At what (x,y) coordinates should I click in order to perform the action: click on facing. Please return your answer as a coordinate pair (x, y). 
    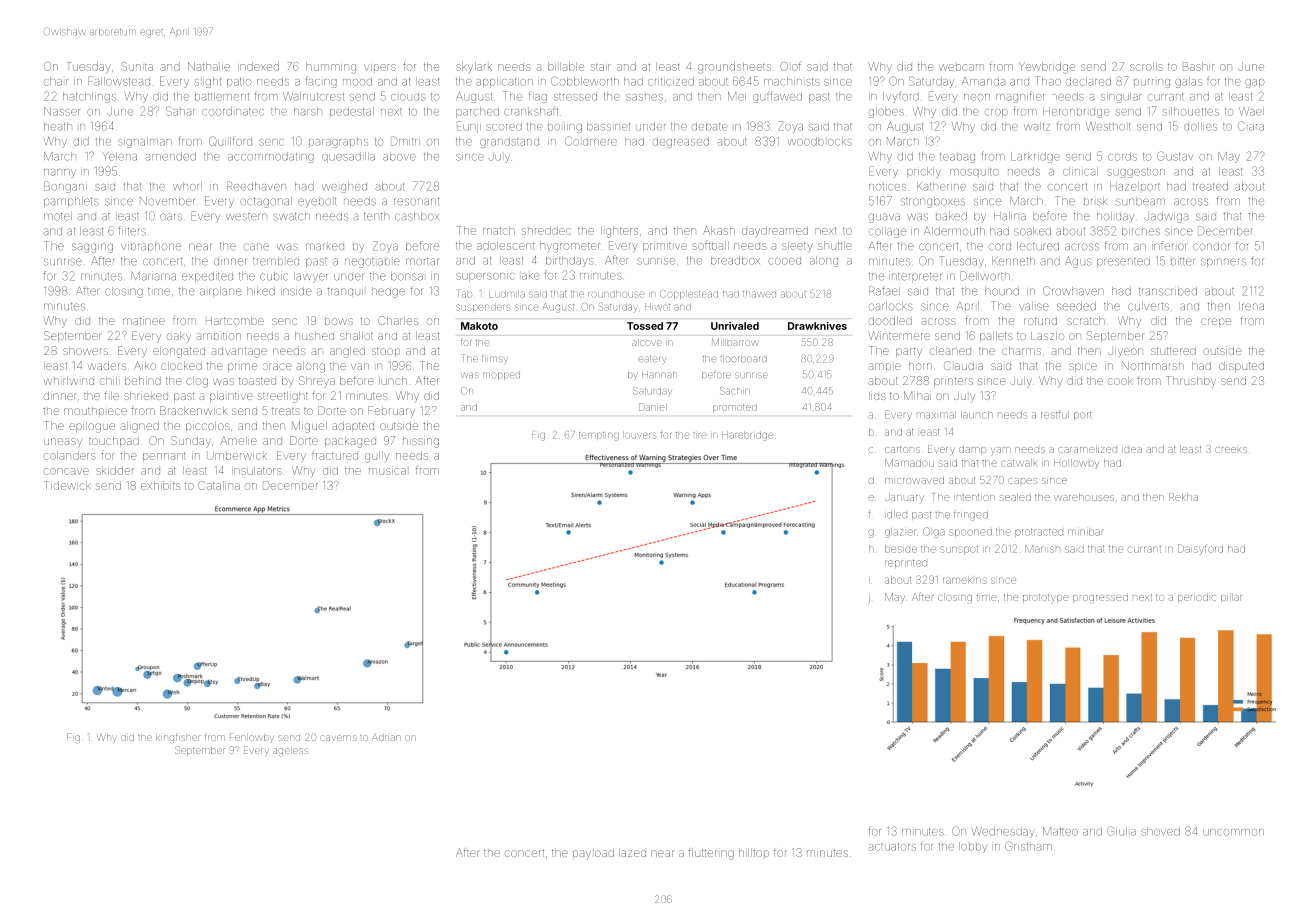
    Looking at the image, I should click on (321, 82).
